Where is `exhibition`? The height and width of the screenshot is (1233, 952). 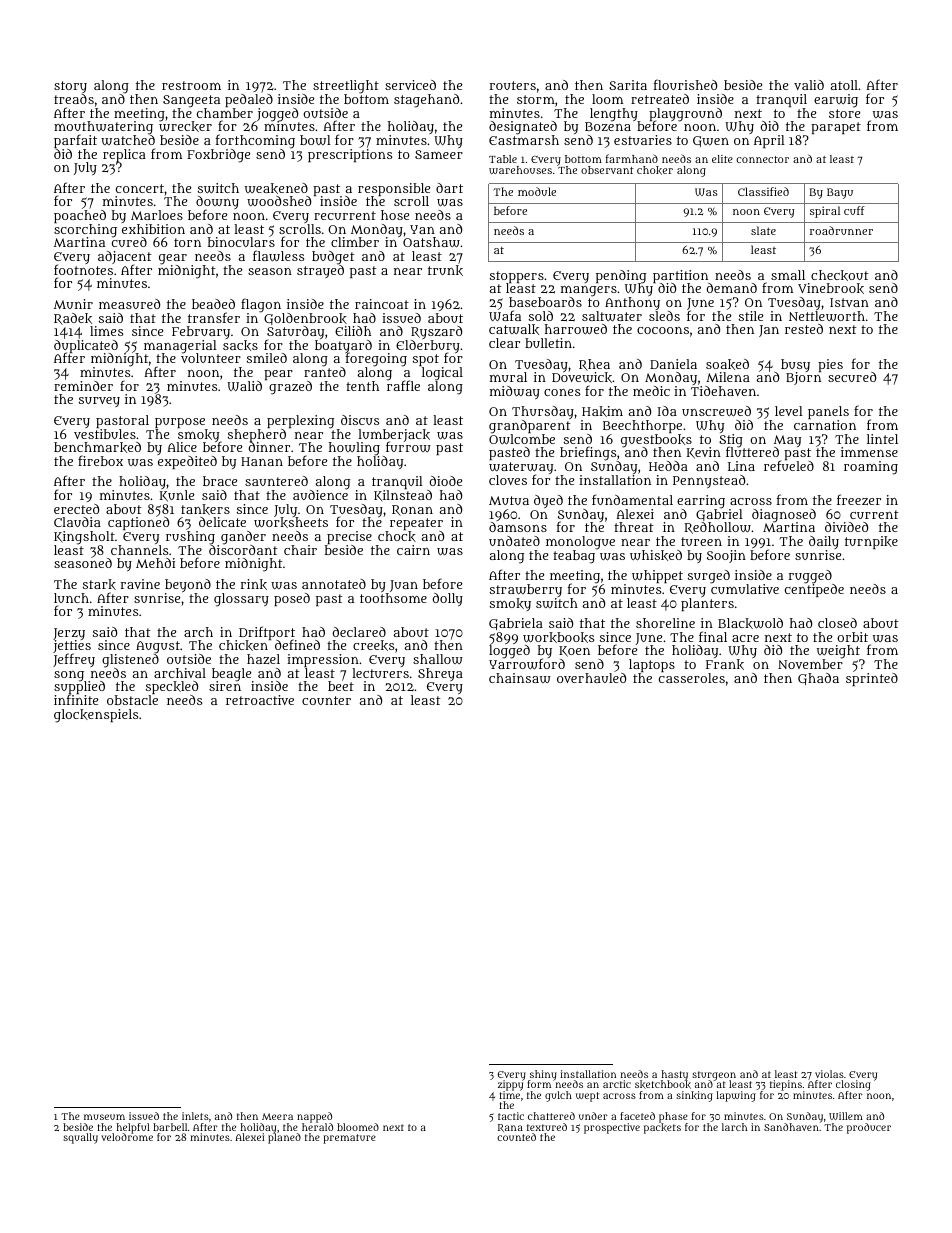 exhibition is located at coordinates (153, 229).
